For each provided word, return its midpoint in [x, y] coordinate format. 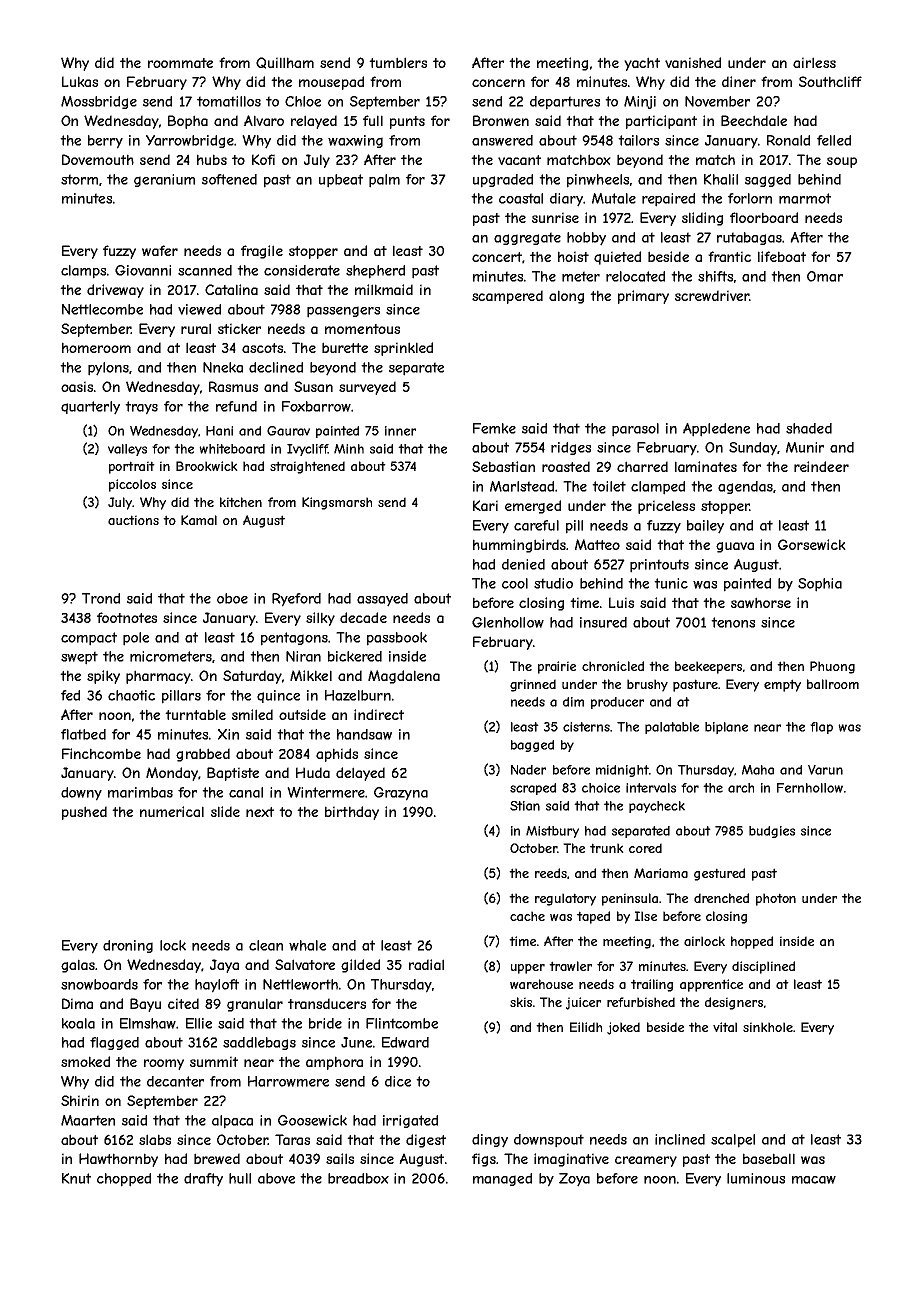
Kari [485, 505]
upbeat [341, 181]
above [276, 1178]
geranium [164, 180]
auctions [133, 520]
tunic [671, 583]
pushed [84, 813]
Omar [825, 276]
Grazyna [401, 794]
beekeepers [708, 667]
